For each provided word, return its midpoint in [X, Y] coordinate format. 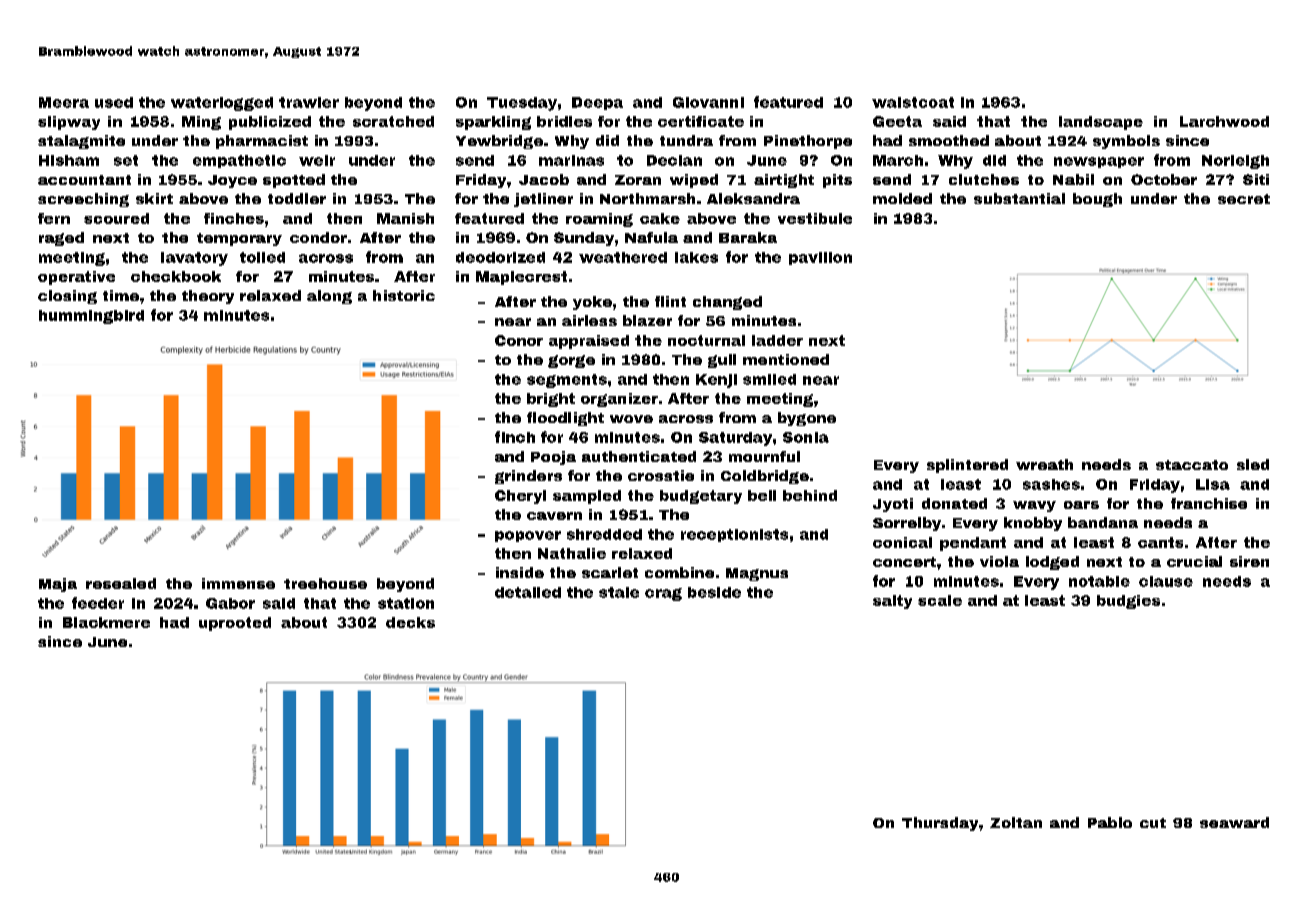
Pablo [1110, 822]
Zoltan [1016, 822]
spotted [294, 181]
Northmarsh [647, 198]
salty [892, 602]
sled [1253, 464]
